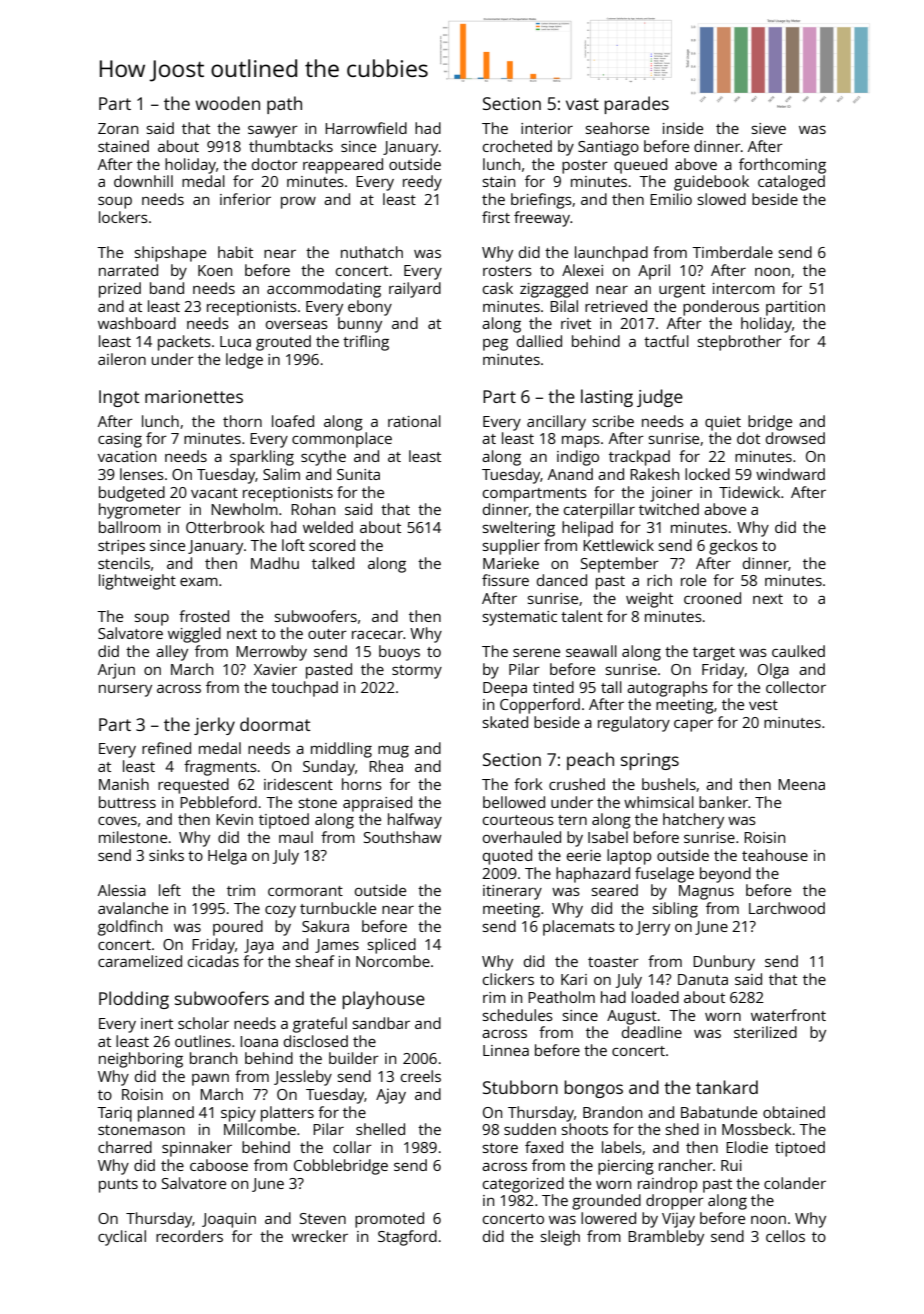 Image resolution: width=924 pixels, height=1314 pixels. Describe the element at coordinates (417, 672) in the screenshot. I see `stormy` at that location.
